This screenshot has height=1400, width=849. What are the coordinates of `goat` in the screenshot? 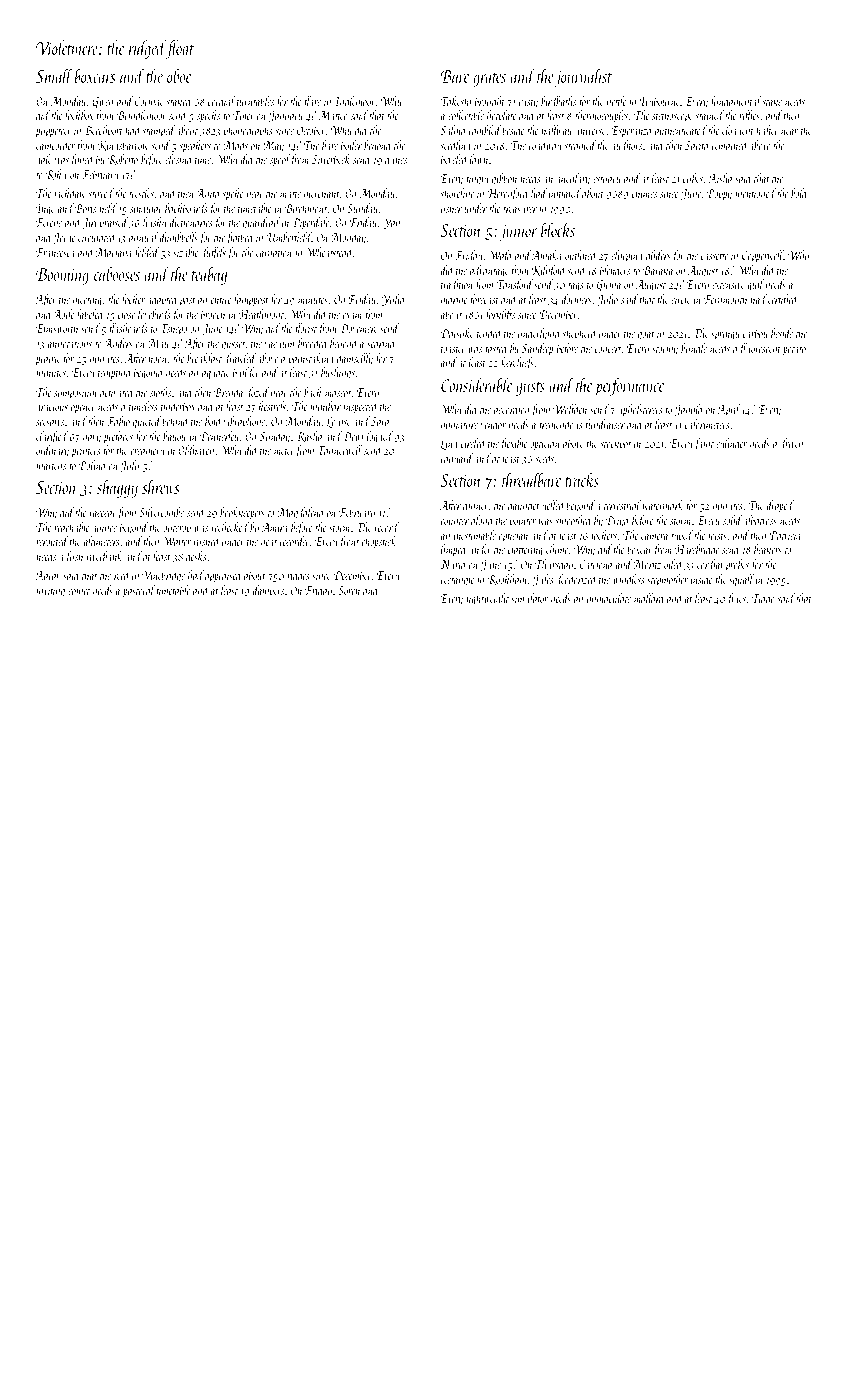 It's located at (646, 336).
